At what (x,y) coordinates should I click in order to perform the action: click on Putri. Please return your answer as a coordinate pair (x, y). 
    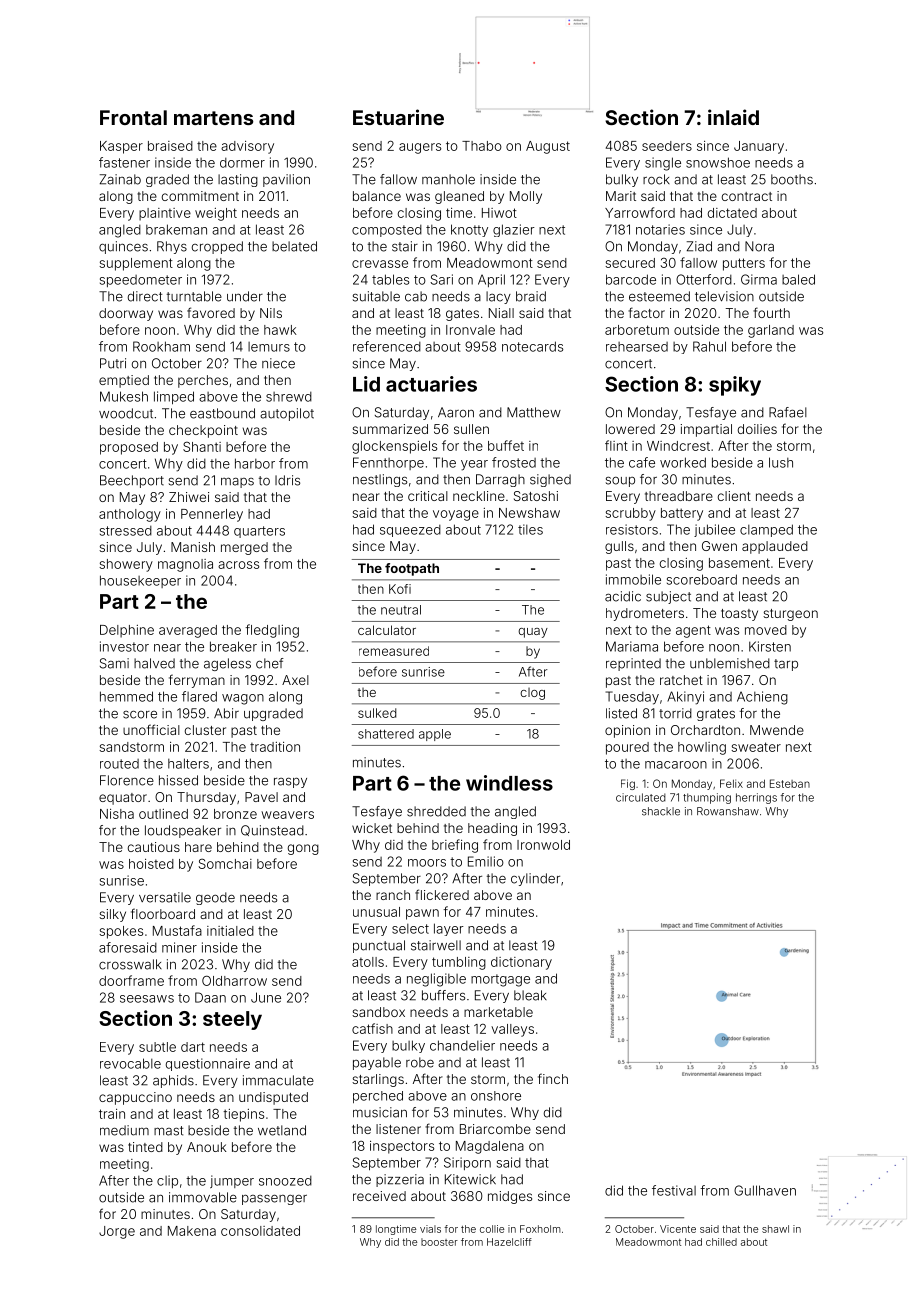
    Looking at the image, I should click on (113, 363).
